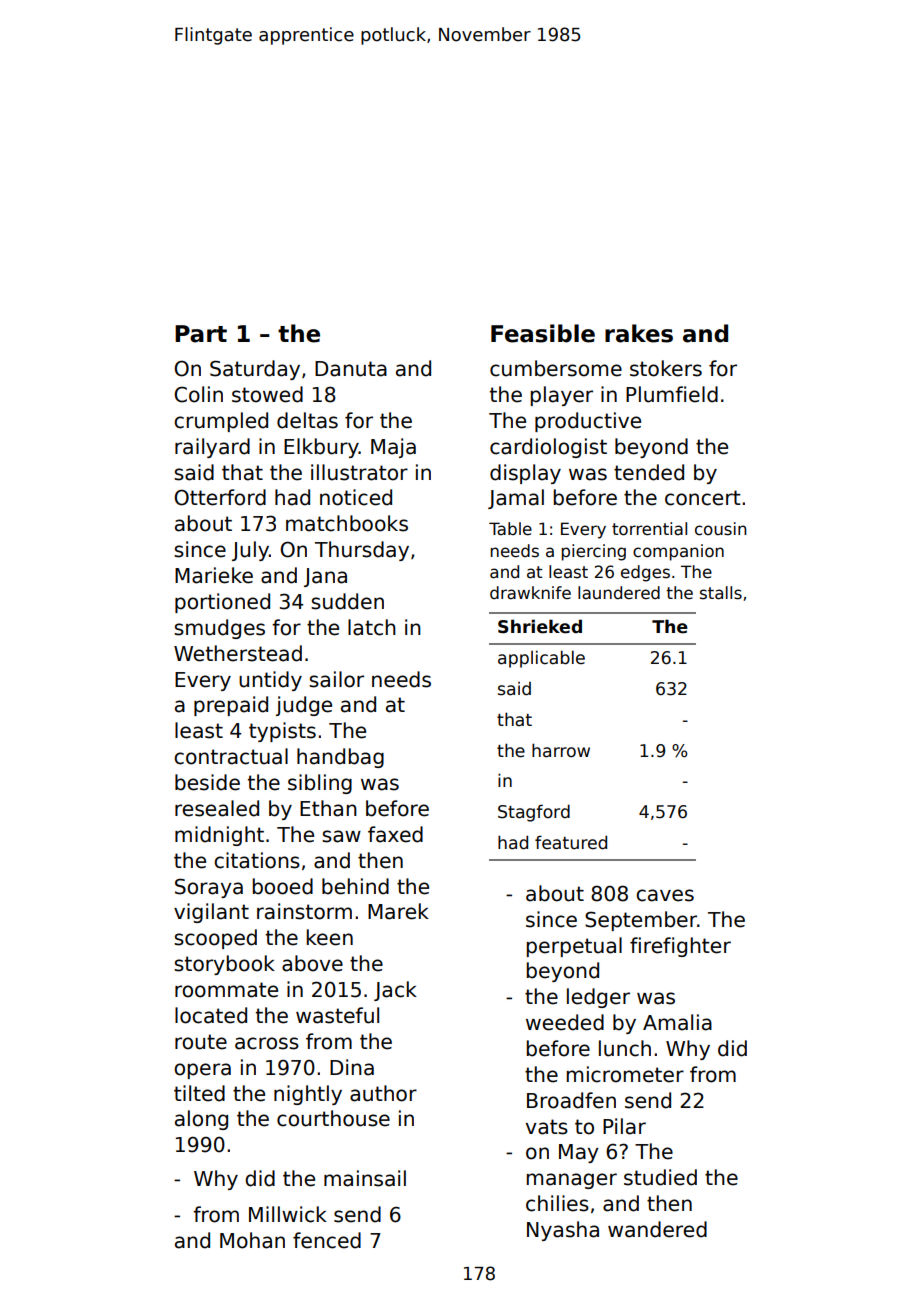  What do you see at coordinates (214, 575) in the screenshot?
I see `Marieke` at bounding box center [214, 575].
